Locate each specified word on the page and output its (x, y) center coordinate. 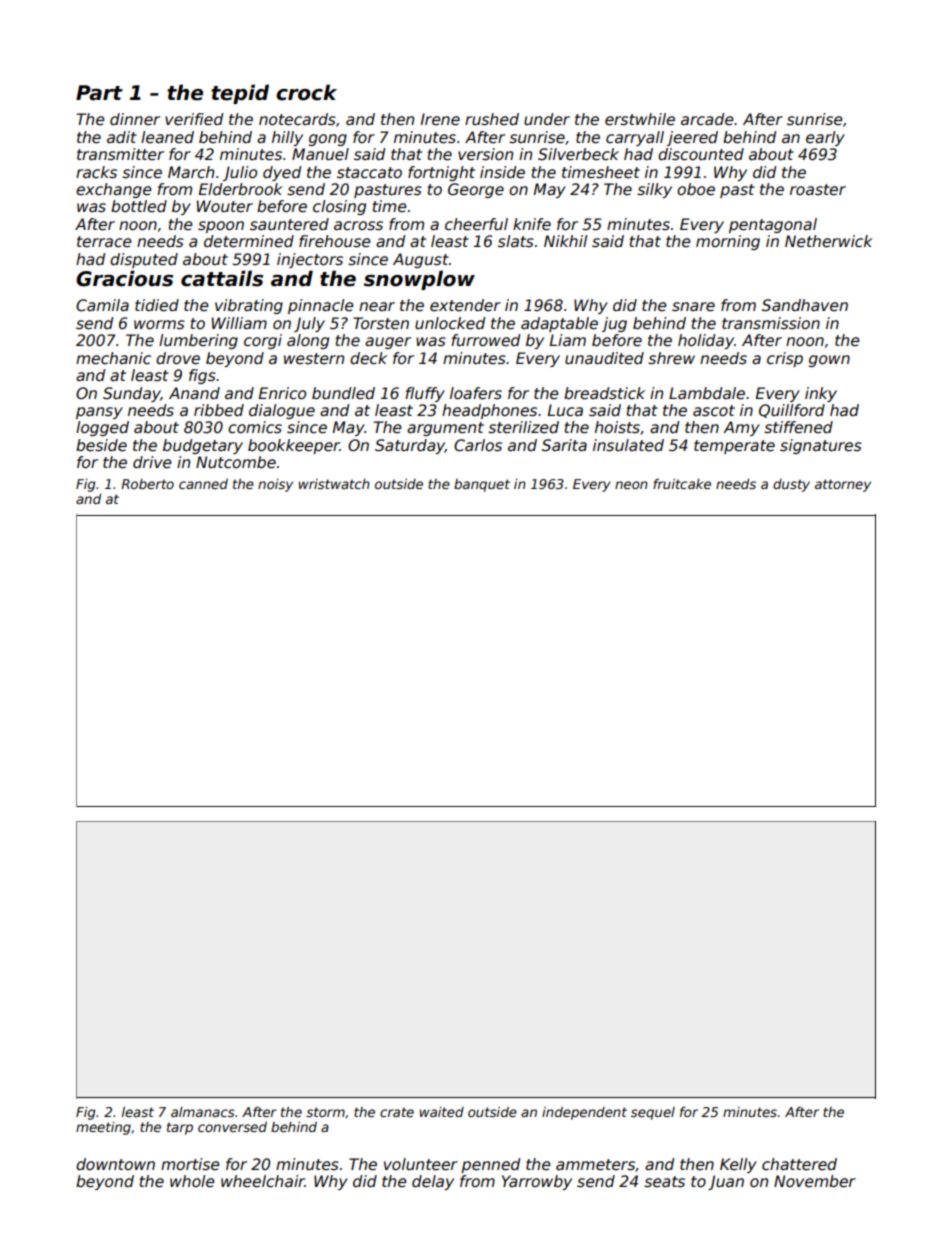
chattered (799, 1164)
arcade (707, 119)
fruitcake (682, 483)
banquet (482, 485)
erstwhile (640, 119)
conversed (232, 1127)
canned (203, 484)
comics (255, 427)
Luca (565, 410)
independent (584, 1113)
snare (693, 307)
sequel (653, 1113)
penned (490, 1165)
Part (99, 93)
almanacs (203, 1112)
